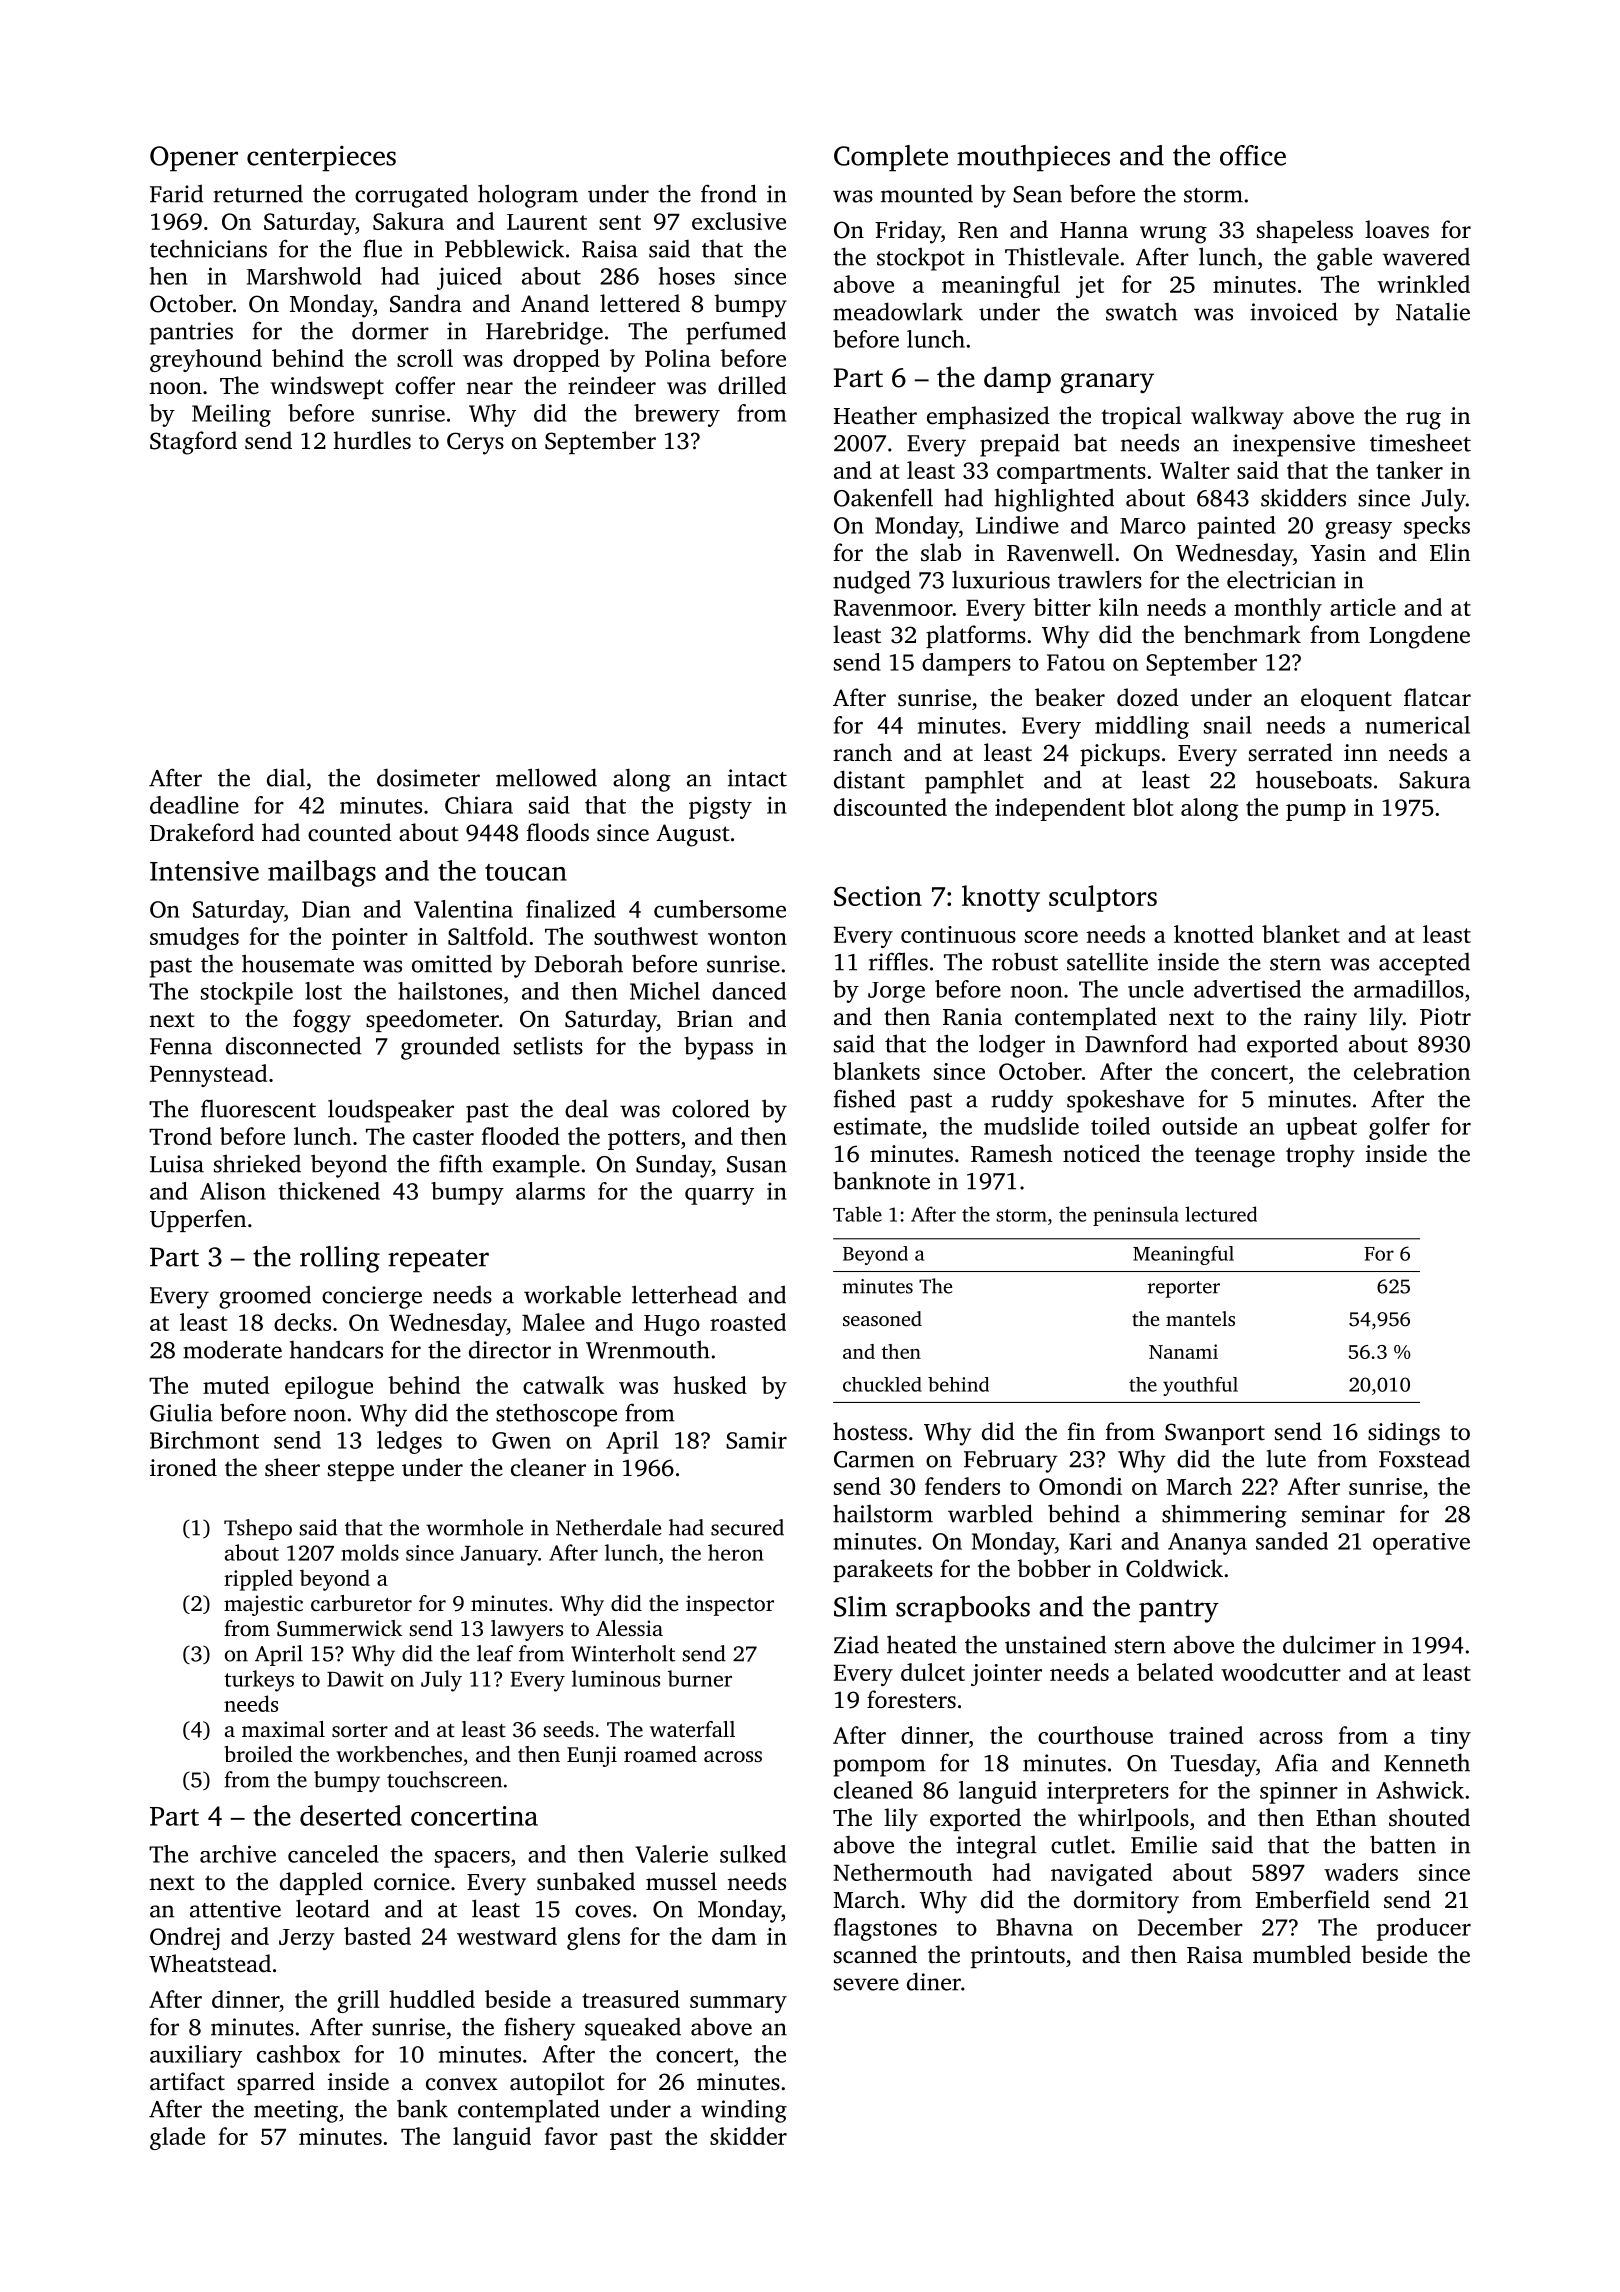 The width and height of the page is (1620, 2292). What do you see at coordinates (616, 1678) in the page?
I see `luminous` at bounding box center [616, 1678].
